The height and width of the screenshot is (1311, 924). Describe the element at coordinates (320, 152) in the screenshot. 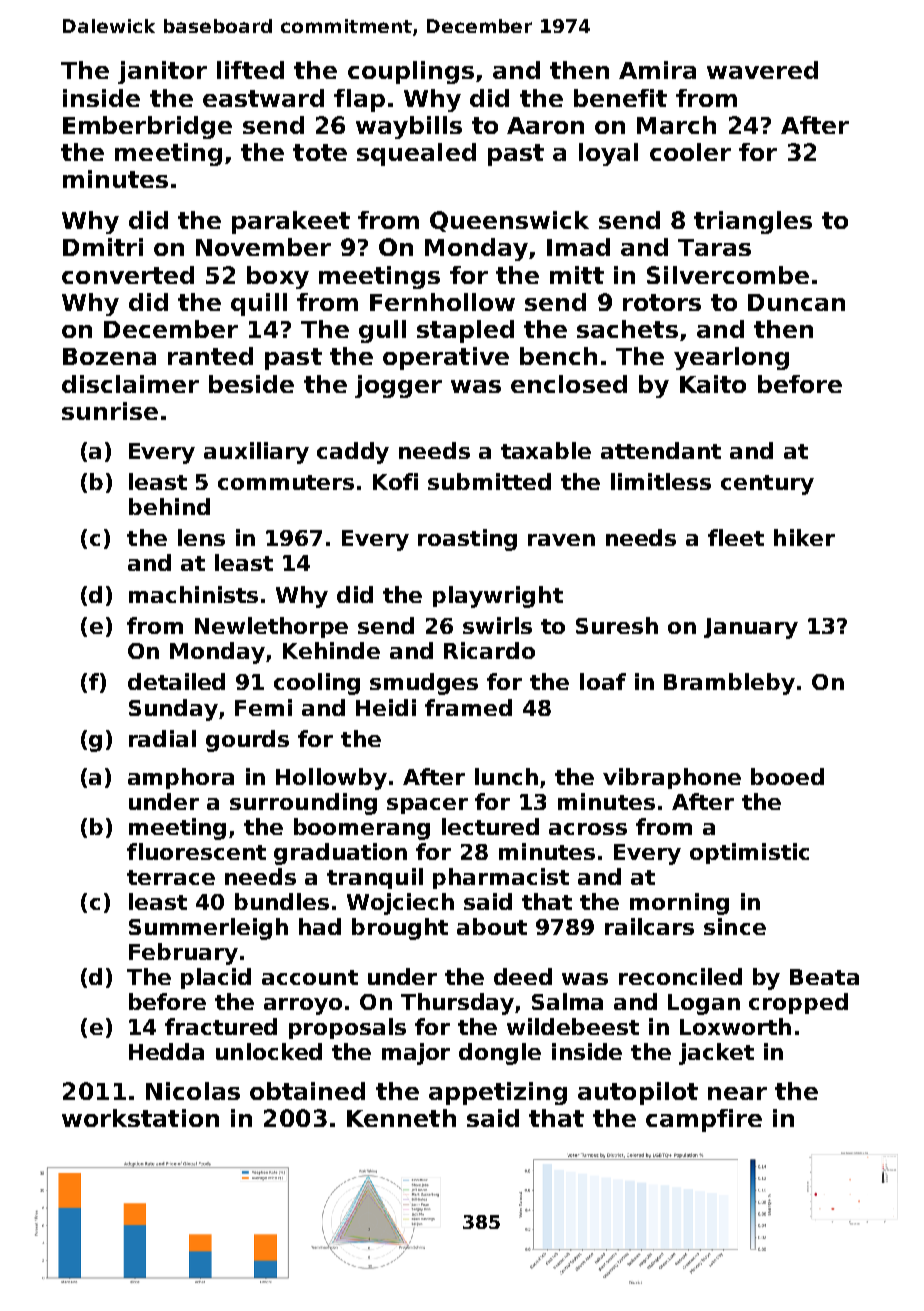

I see `tote` at that location.
